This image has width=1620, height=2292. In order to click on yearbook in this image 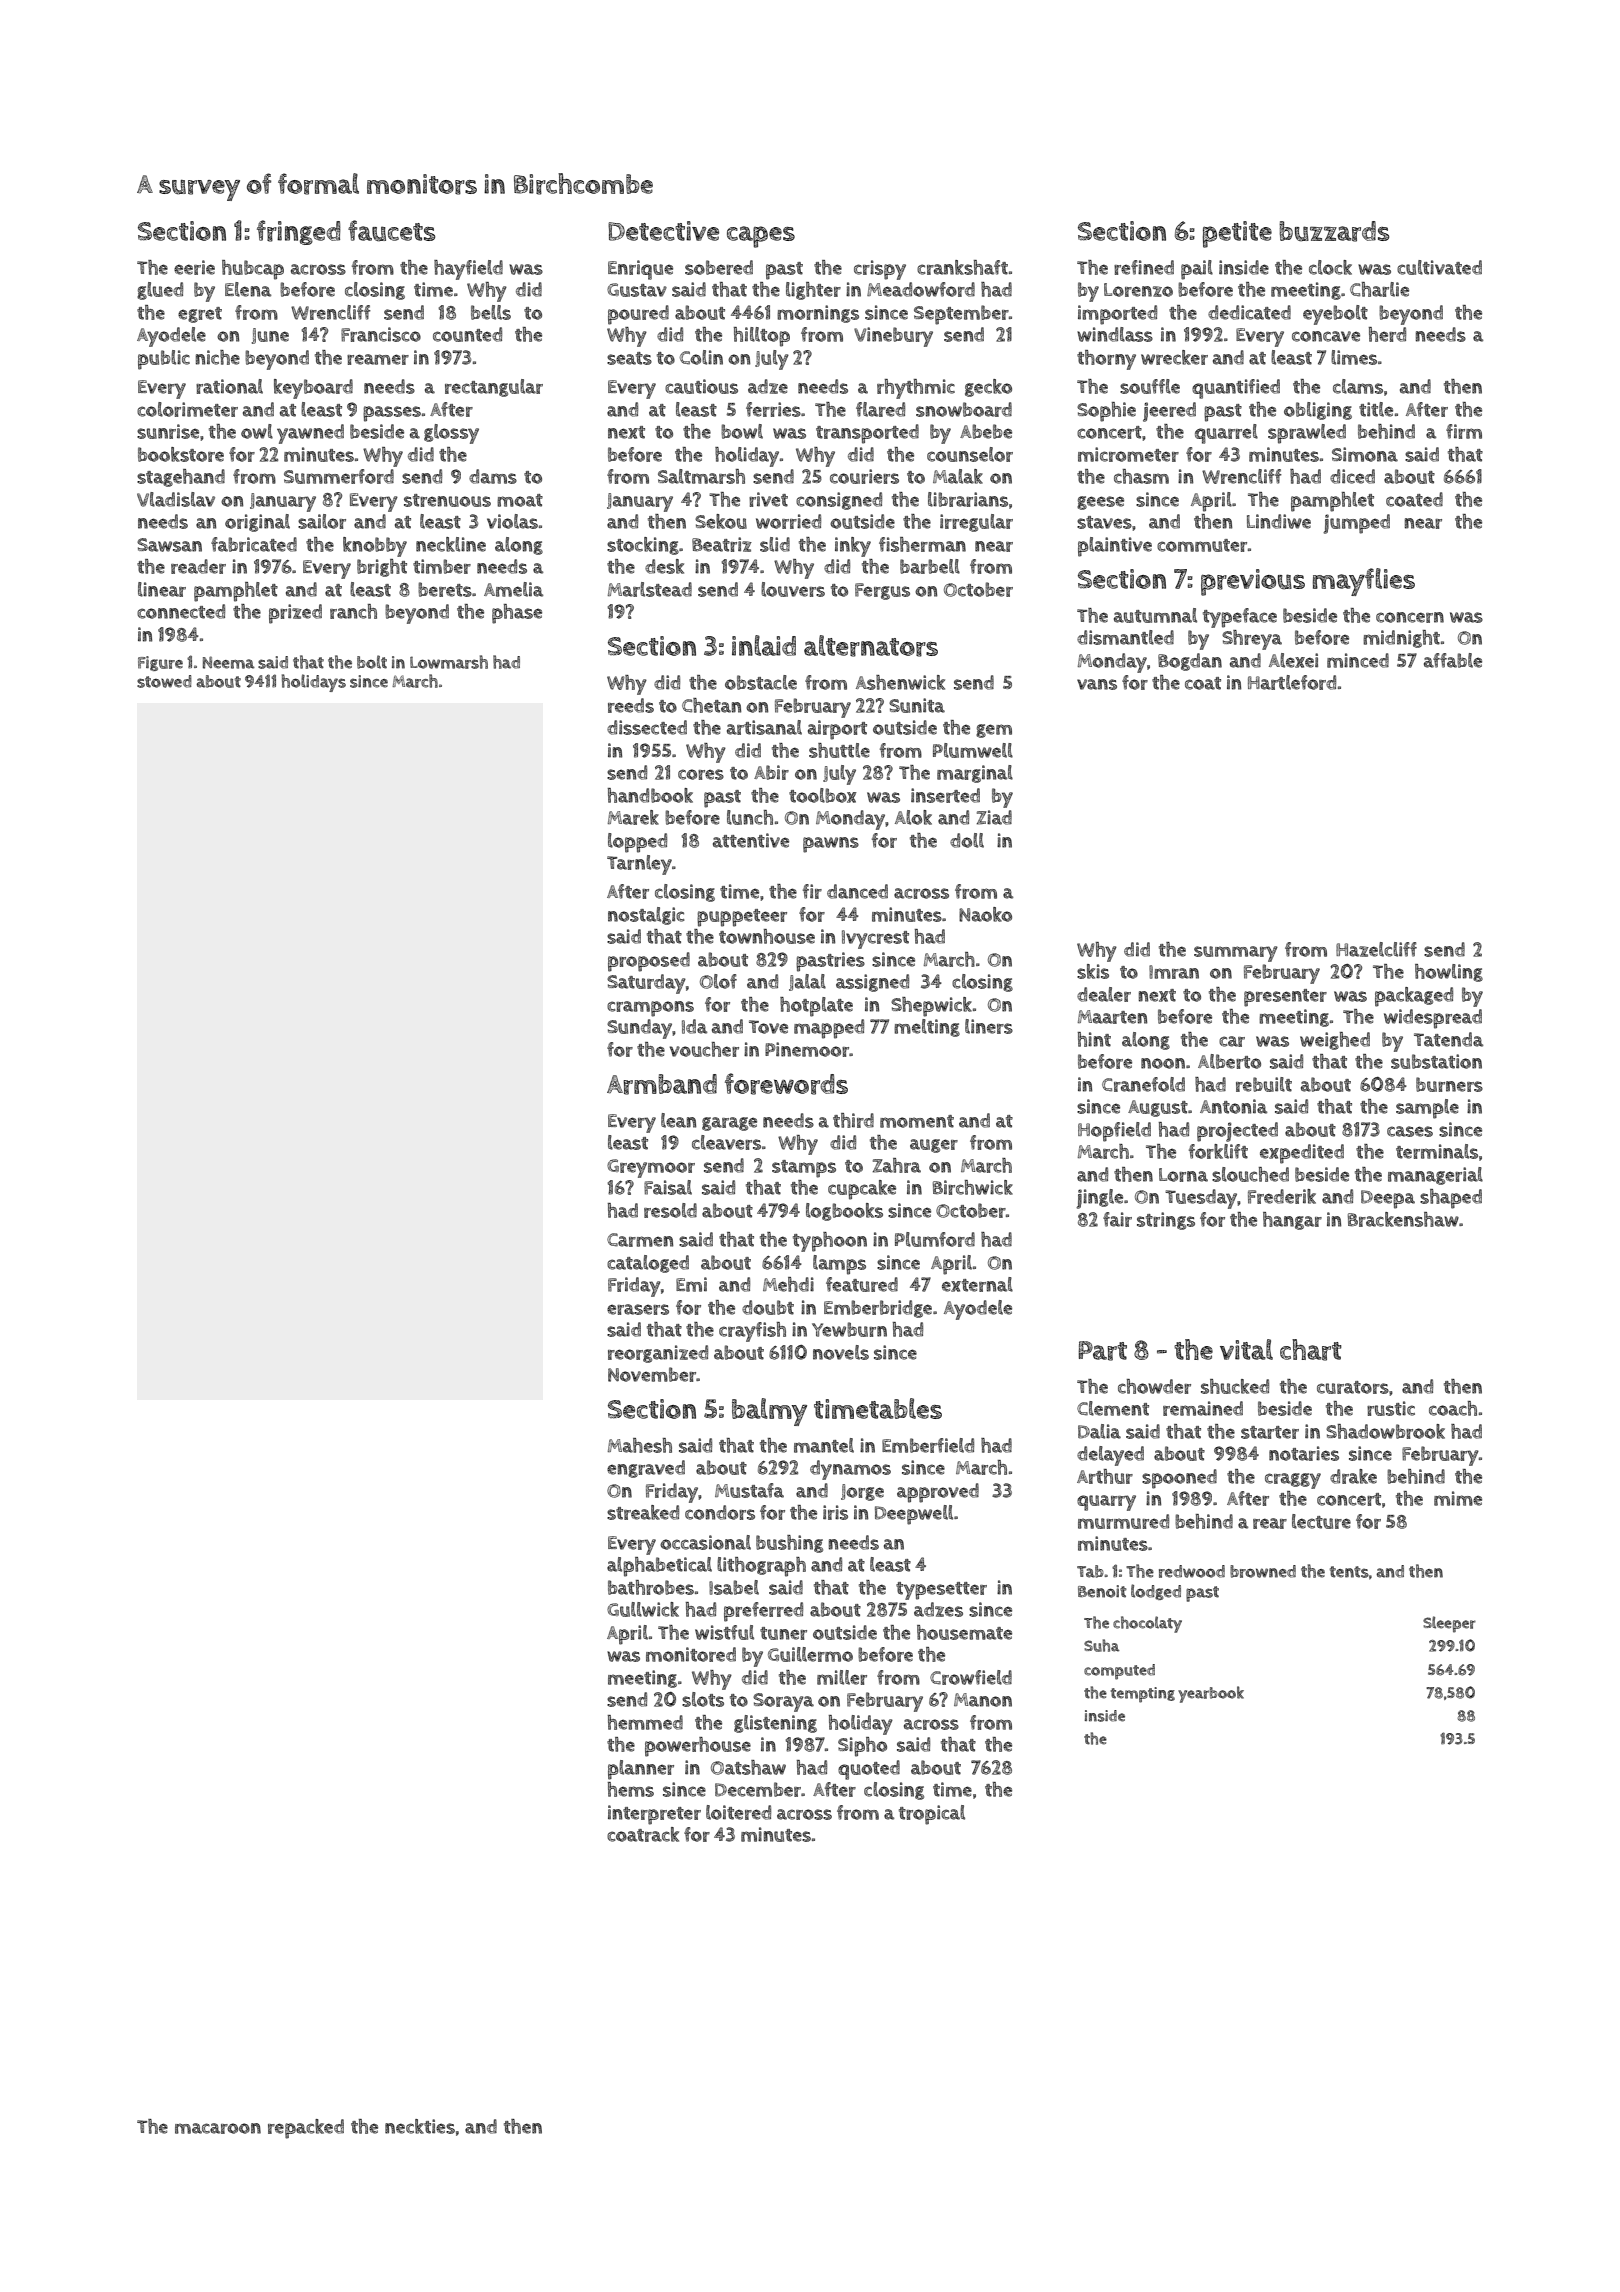, I will do `click(1211, 1694)`.
